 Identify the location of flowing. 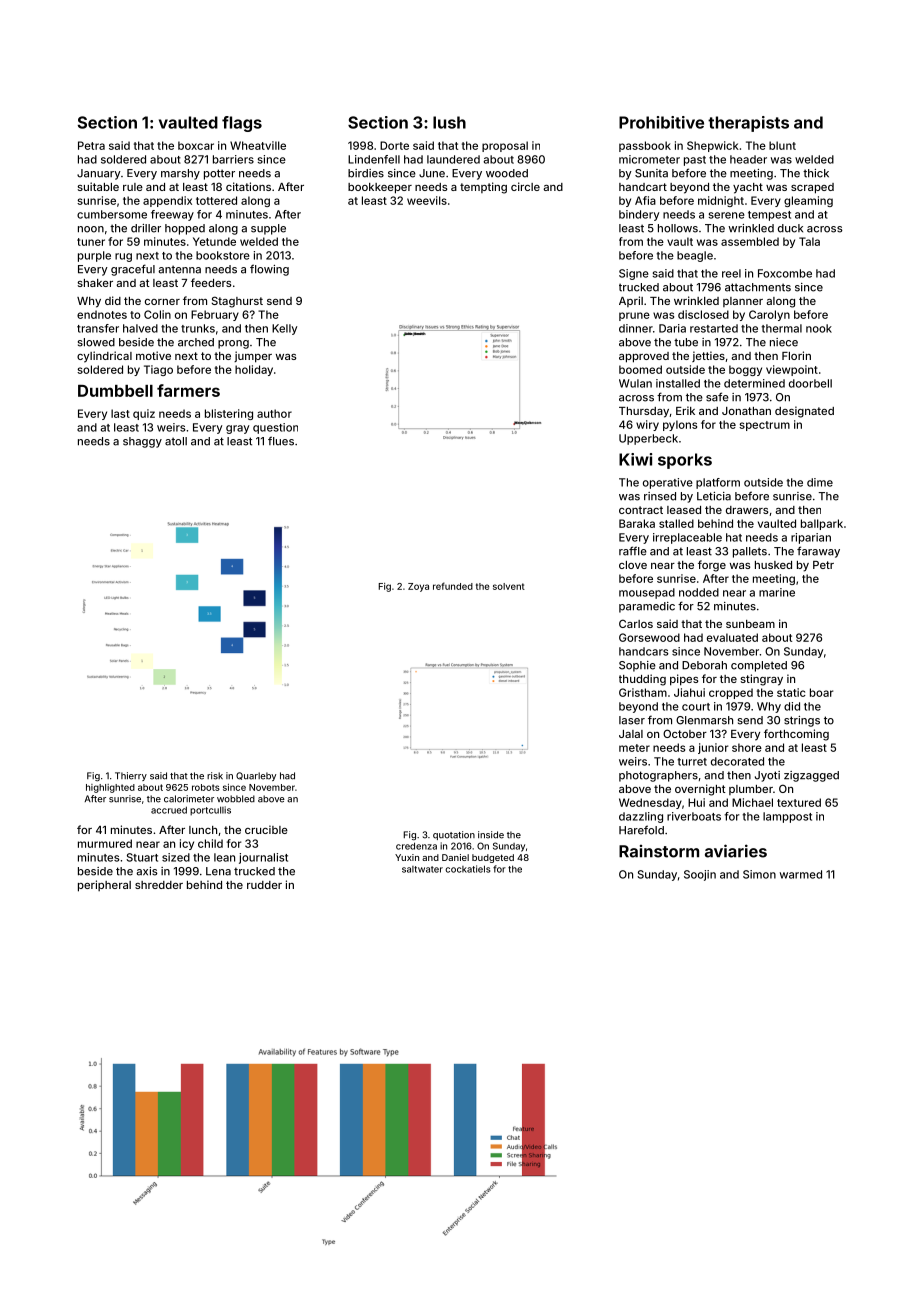
(269, 270).
